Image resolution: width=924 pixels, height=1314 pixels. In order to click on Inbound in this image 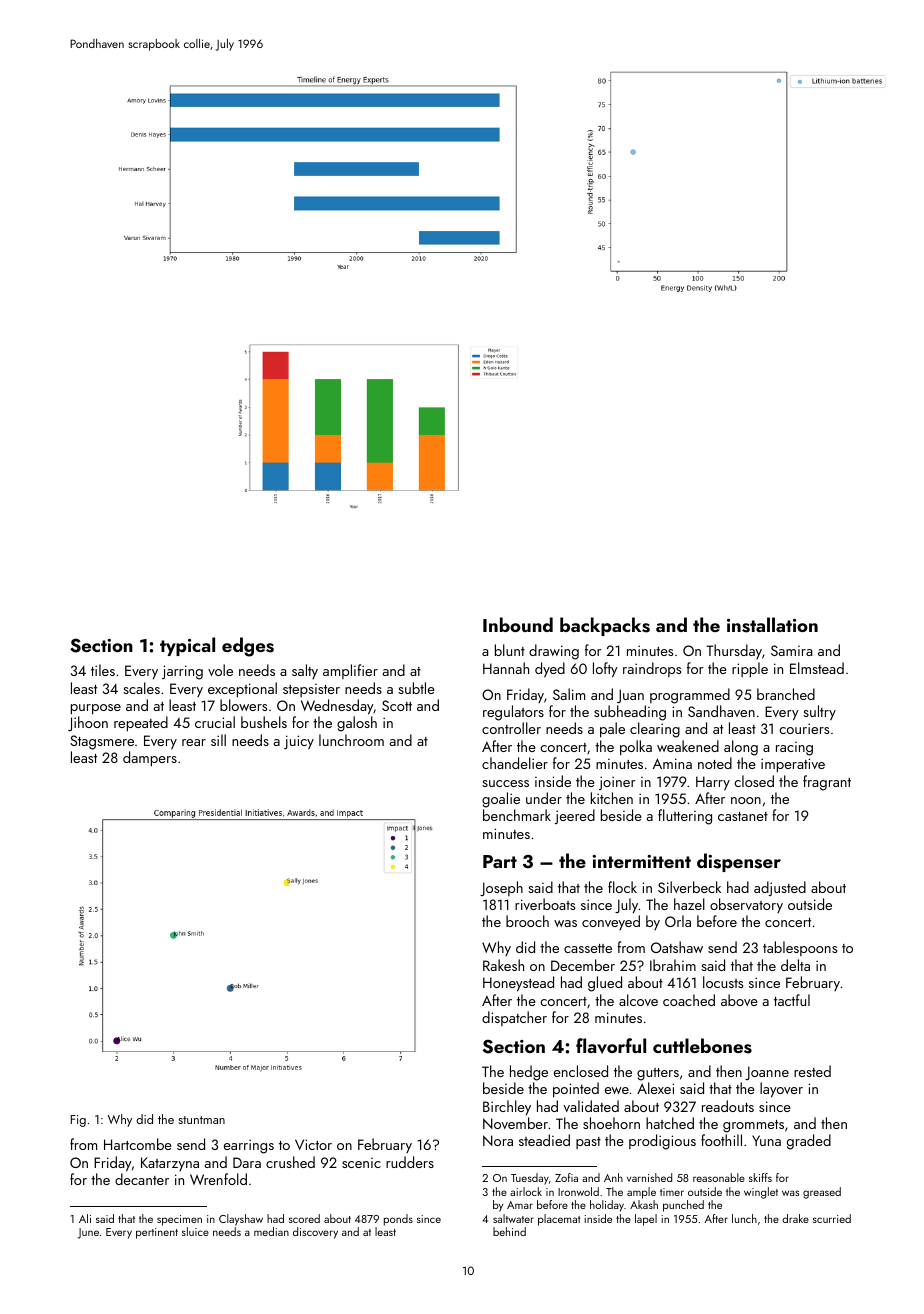, I will do `click(518, 624)`.
